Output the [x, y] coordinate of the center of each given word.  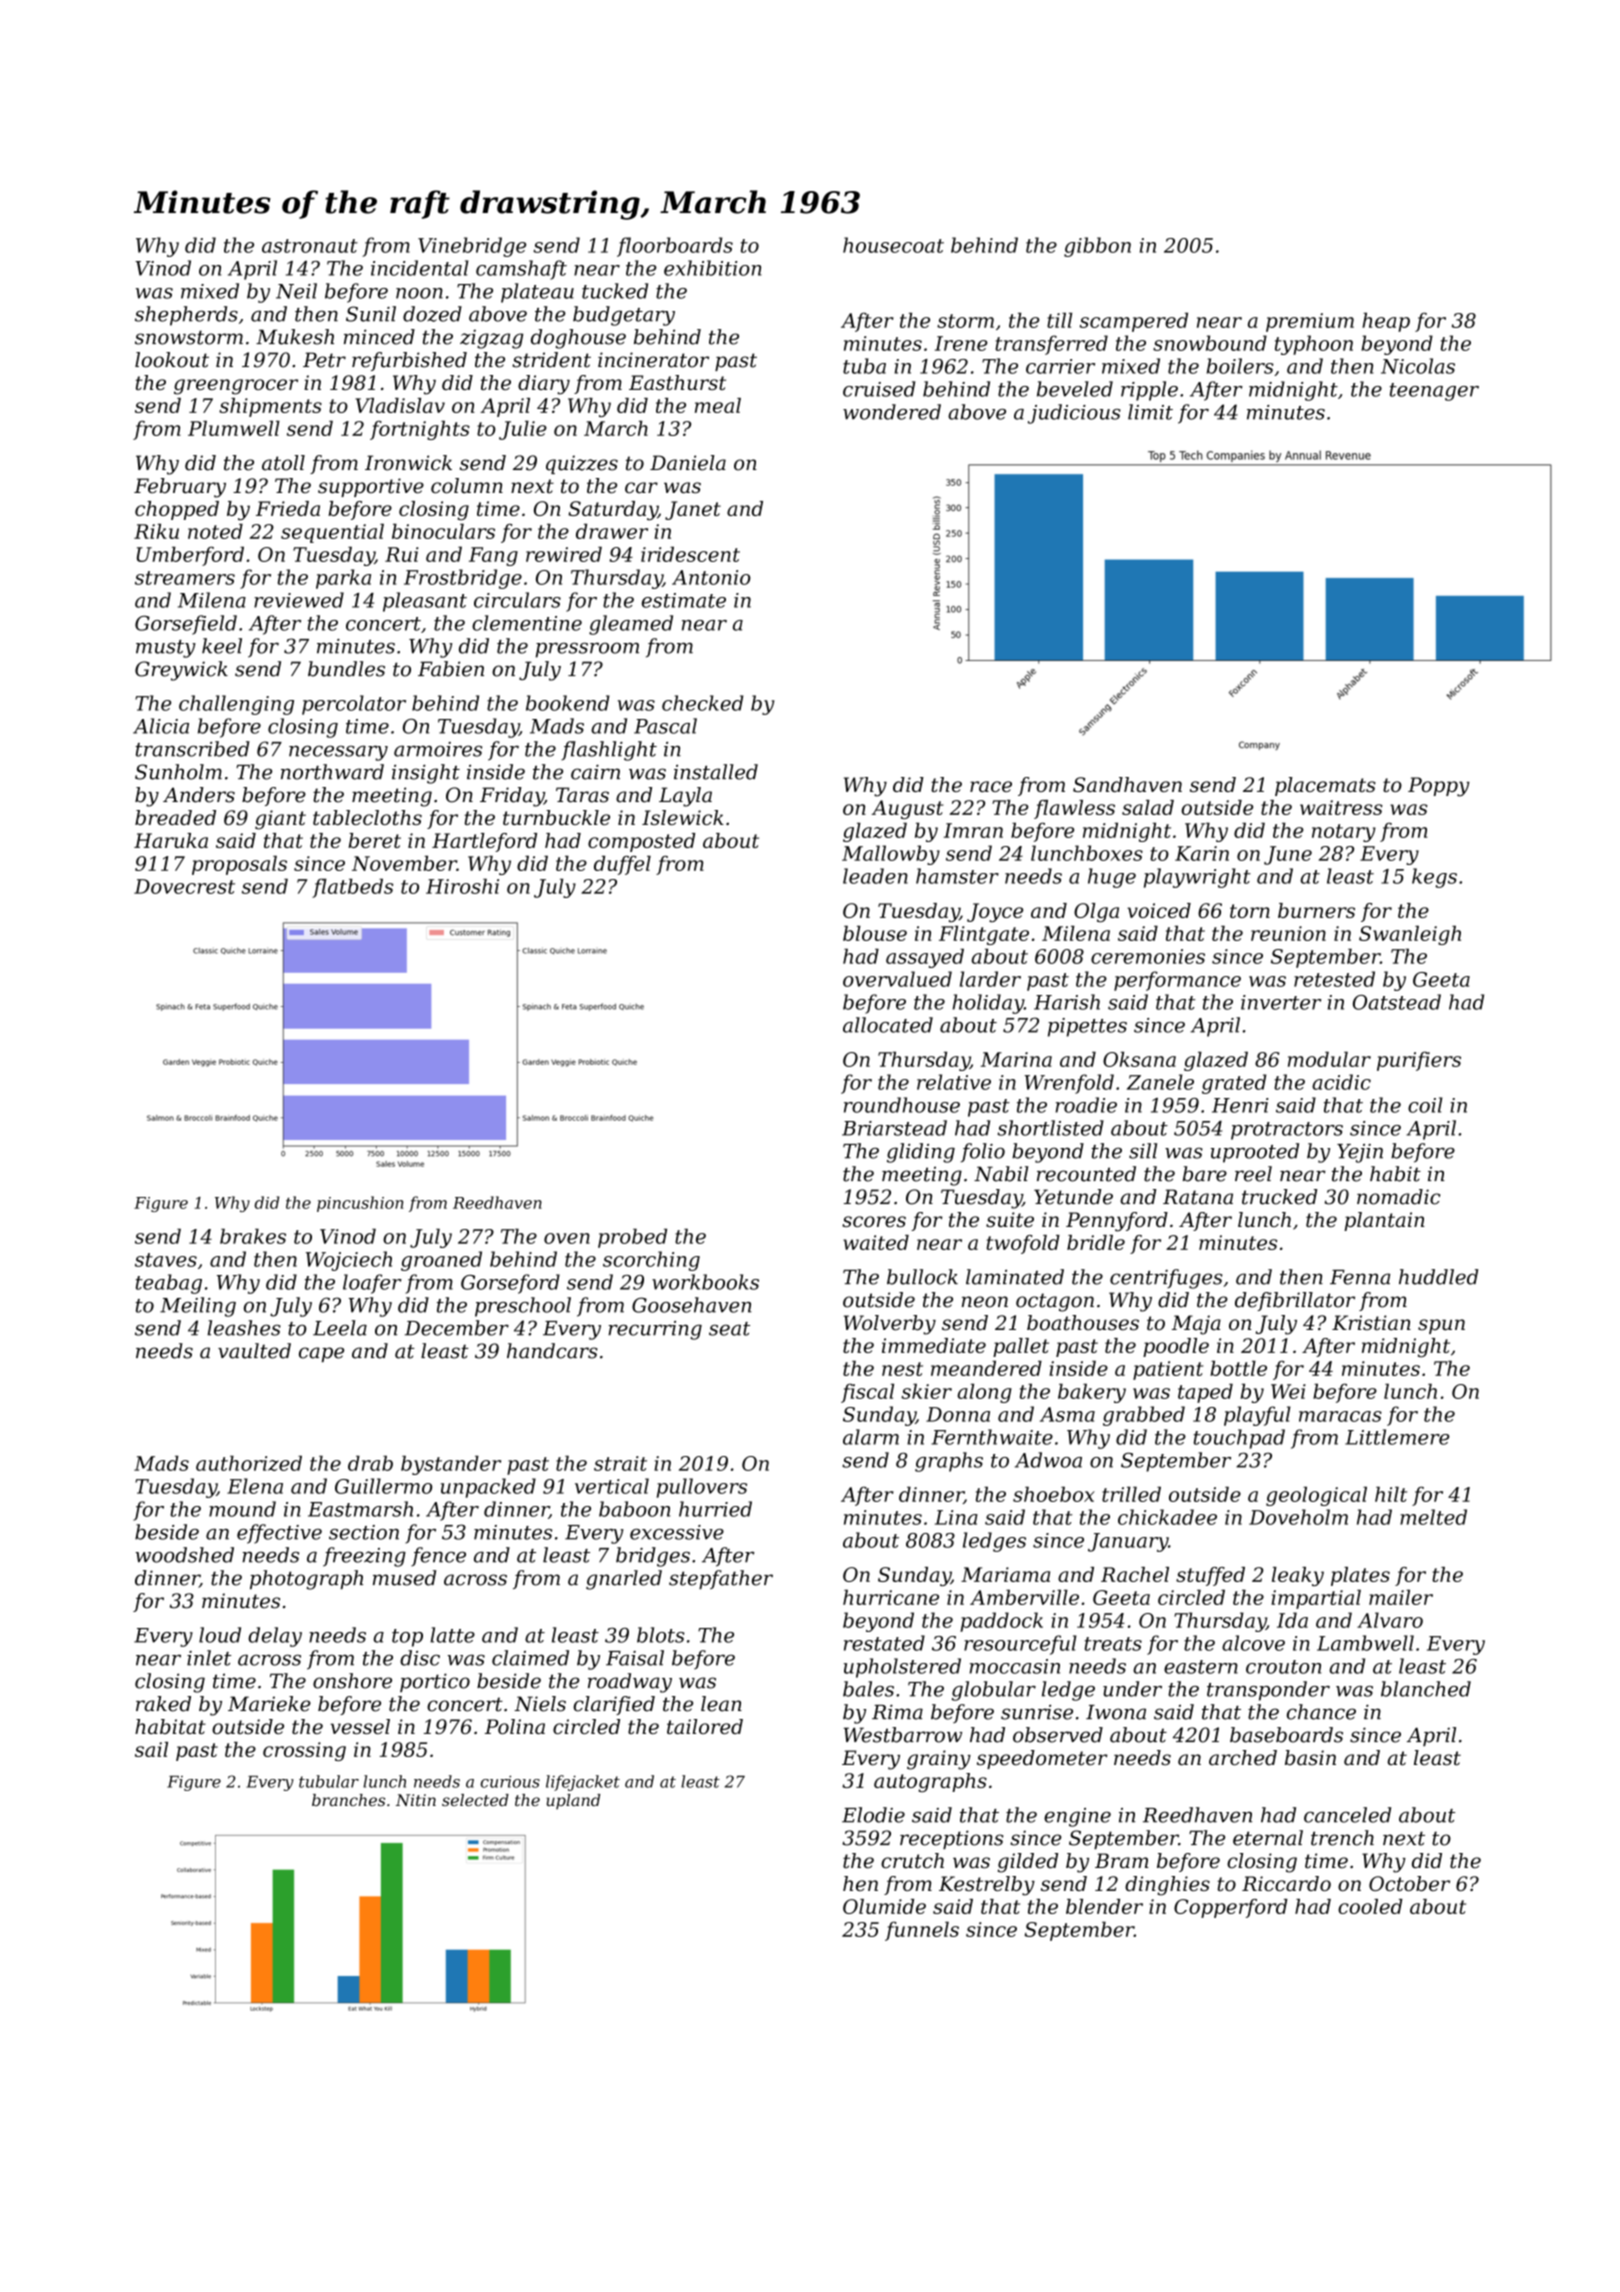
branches [348, 1800]
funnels [922, 1931]
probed [632, 1238]
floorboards [675, 247]
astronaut [310, 246]
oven [567, 1238]
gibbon [1097, 247]
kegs [1434, 878]
